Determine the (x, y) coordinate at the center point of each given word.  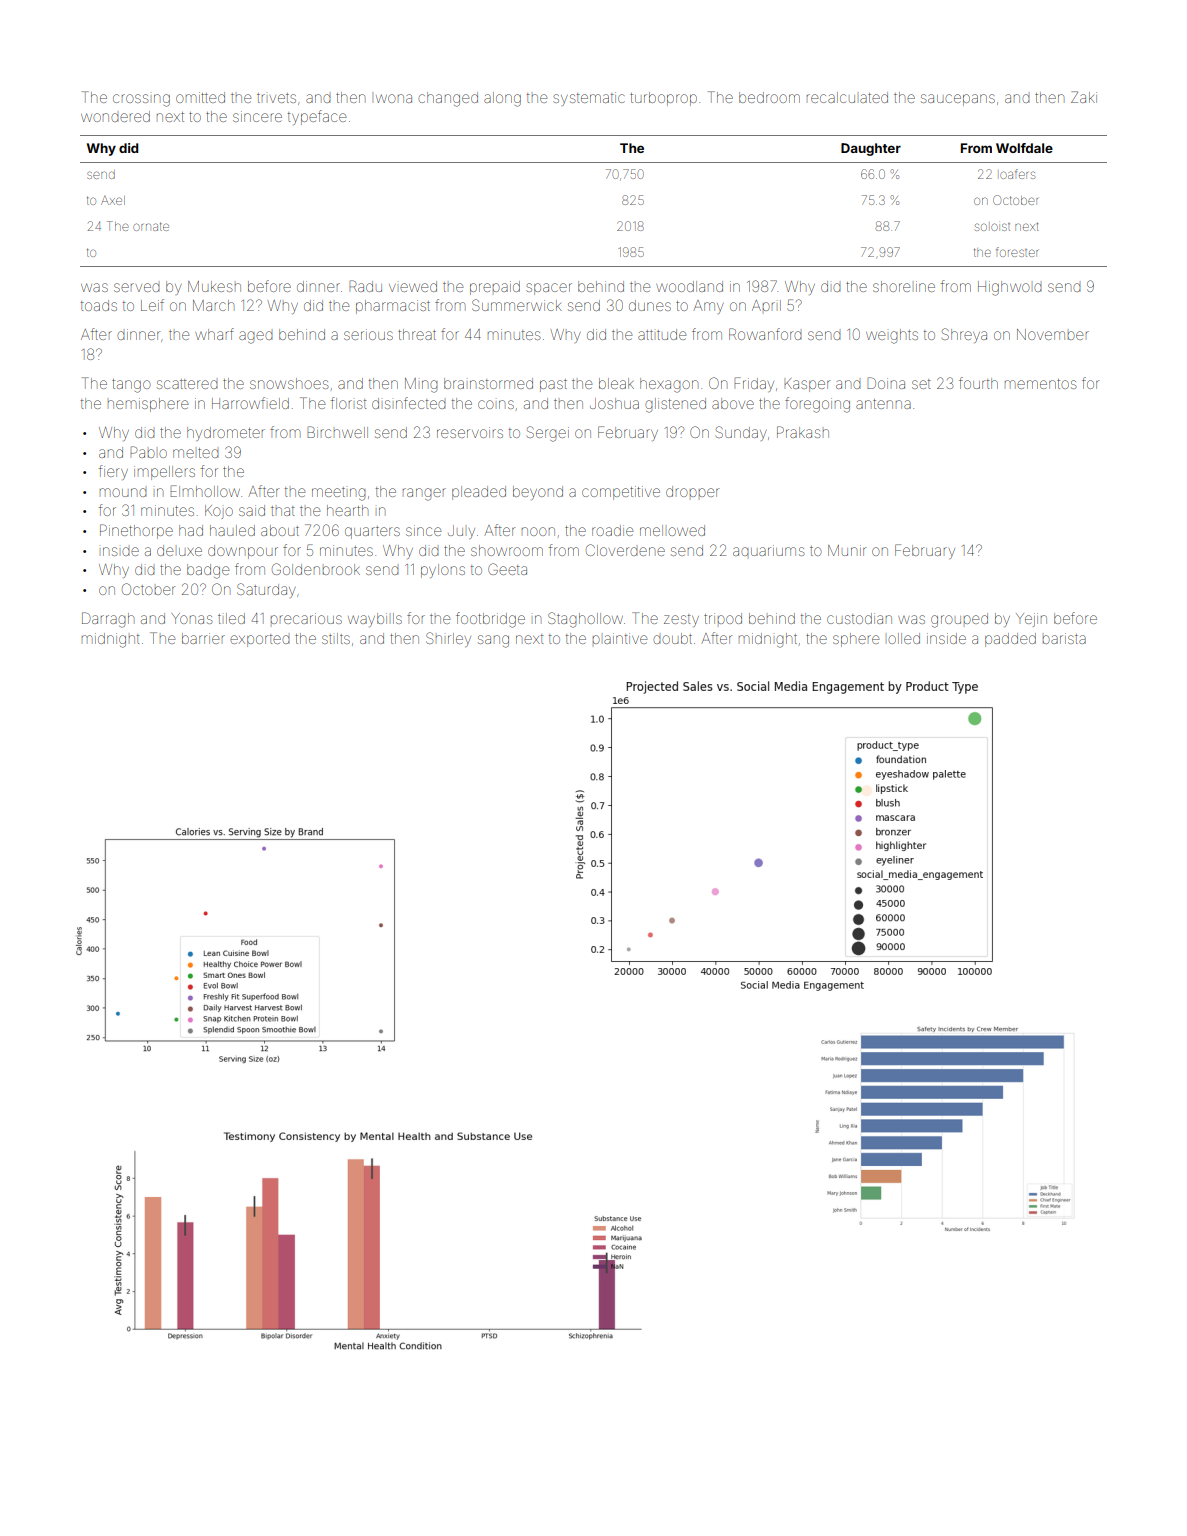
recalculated (847, 97)
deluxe (179, 550)
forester (1017, 252)
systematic (589, 99)
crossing (141, 100)
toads (99, 305)
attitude (662, 334)
